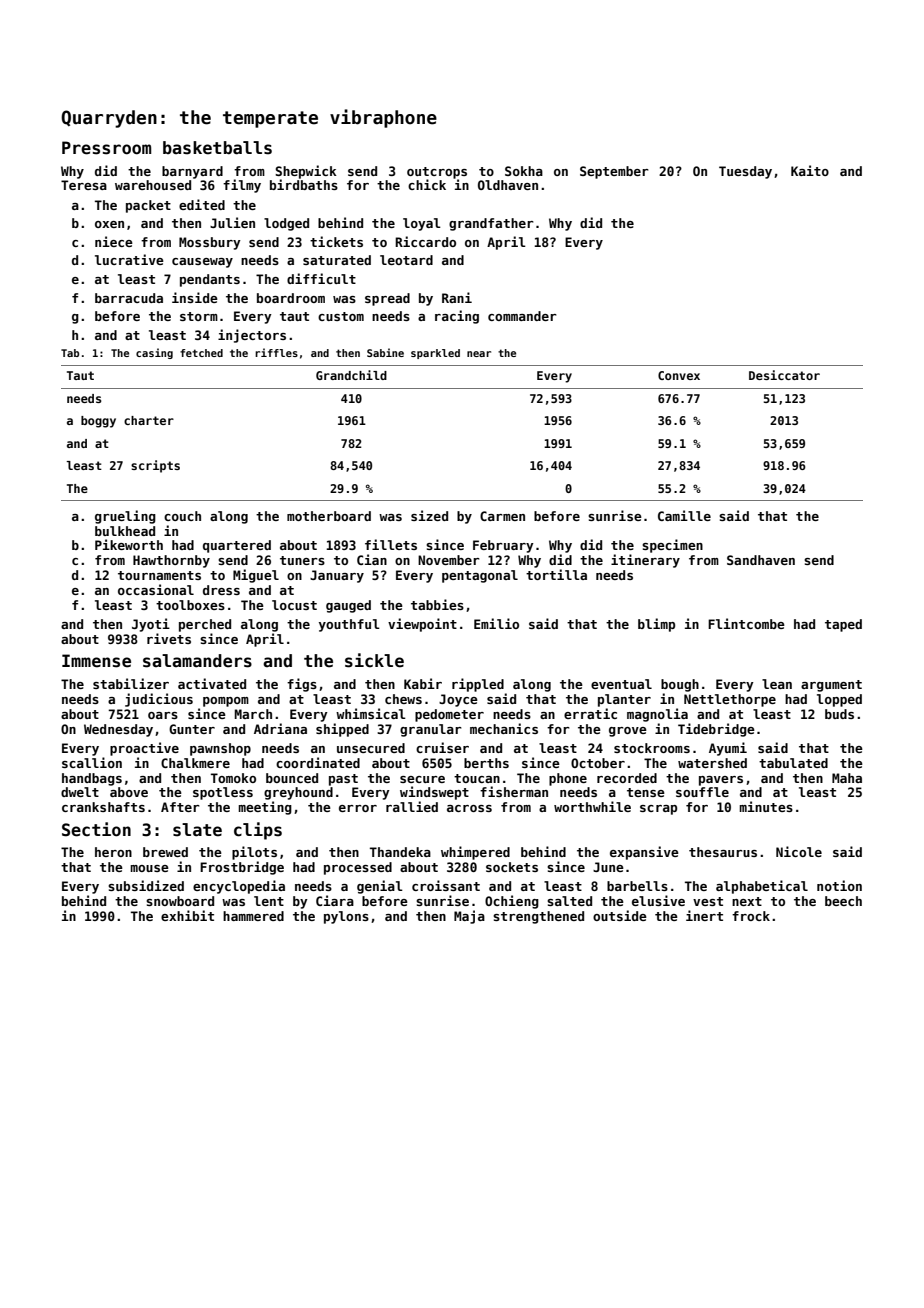 This document has width=924, height=1308. I want to click on Tomoko, so click(233, 778).
